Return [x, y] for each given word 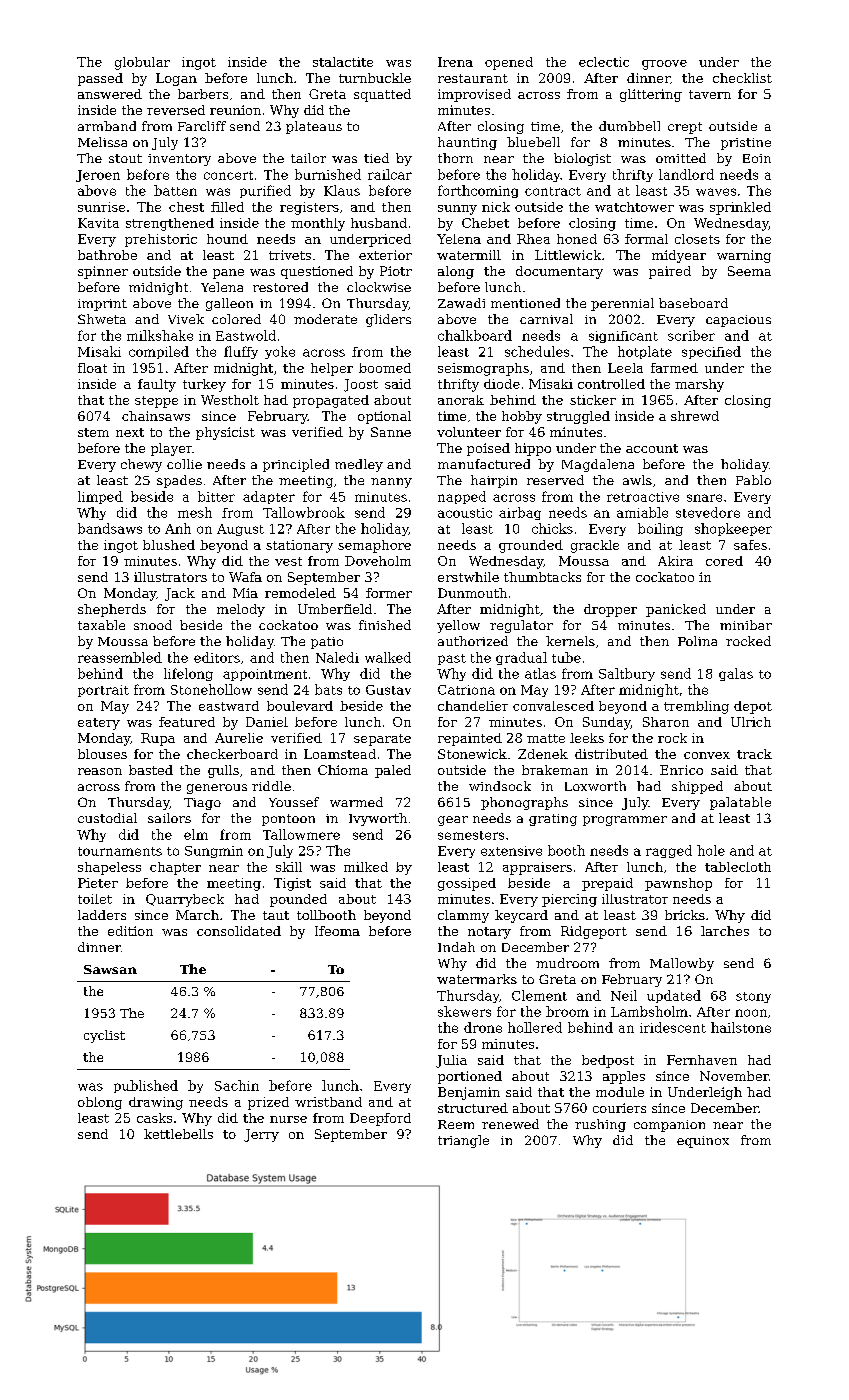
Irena [455, 62]
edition [130, 931]
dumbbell [629, 126]
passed [100, 79]
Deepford [380, 1119]
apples [624, 1077]
